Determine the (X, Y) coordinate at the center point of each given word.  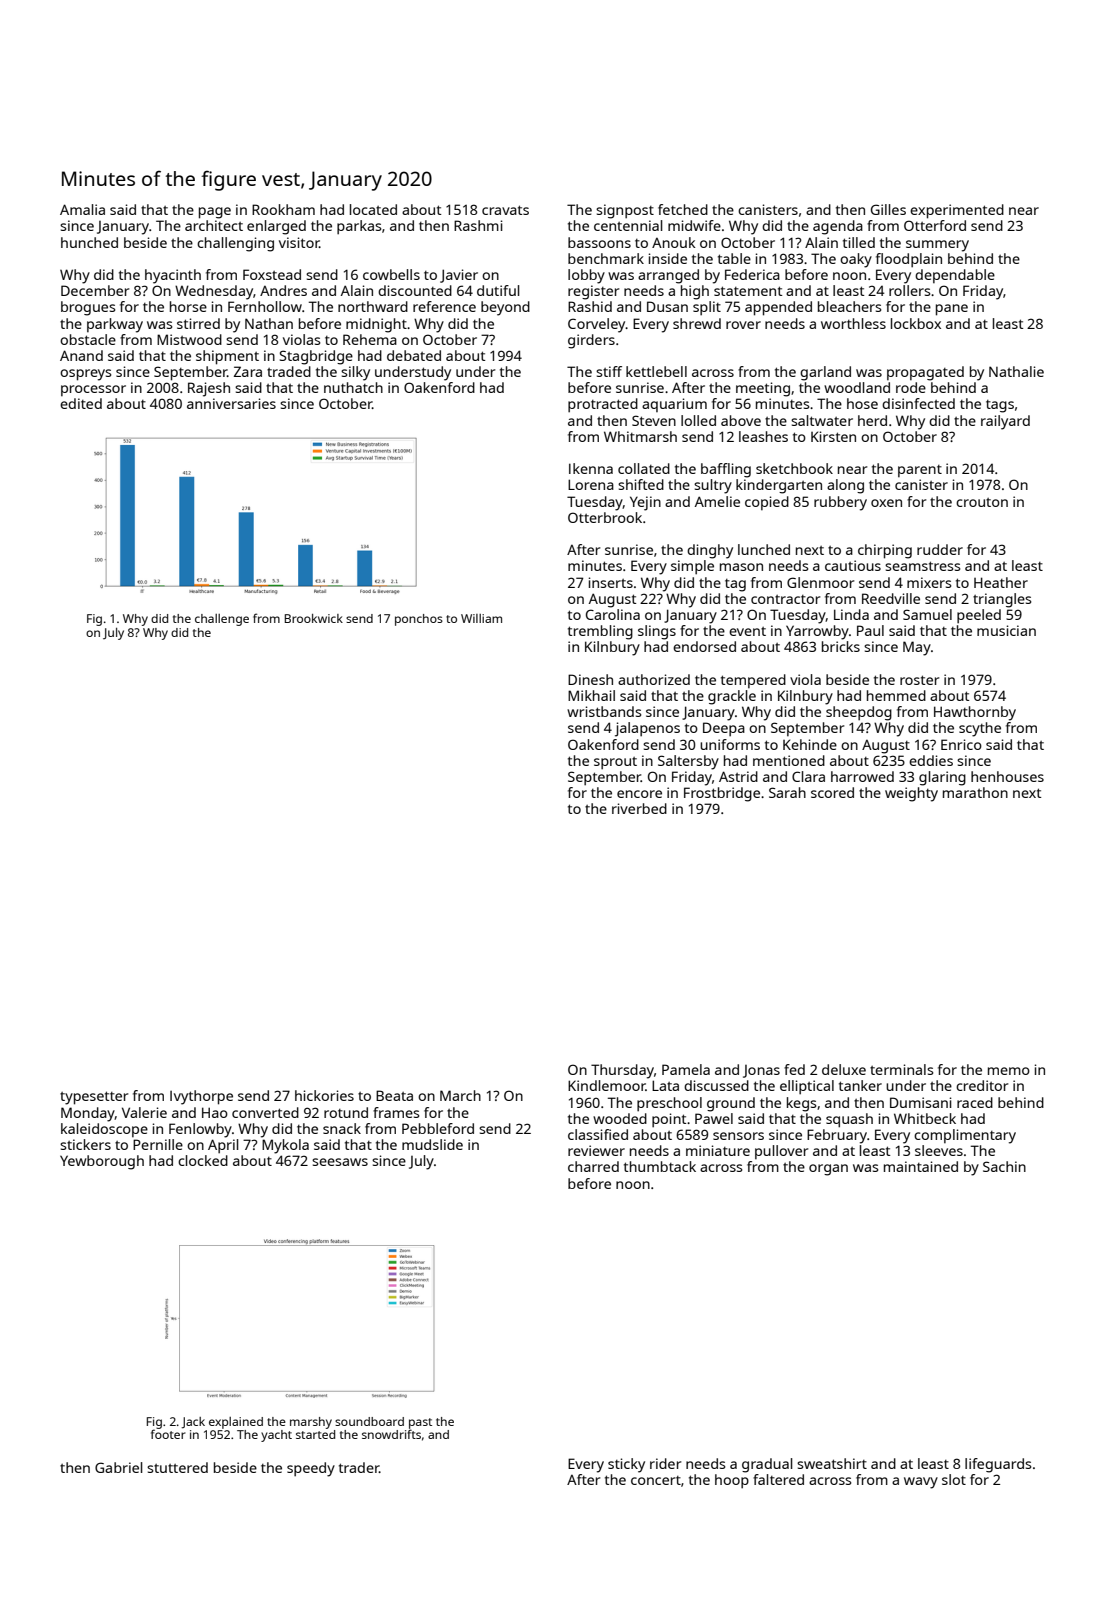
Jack (193, 1423)
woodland (857, 387)
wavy (921, 1483)
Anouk (674, 242)
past (420, 1423)
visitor (299, 242)
